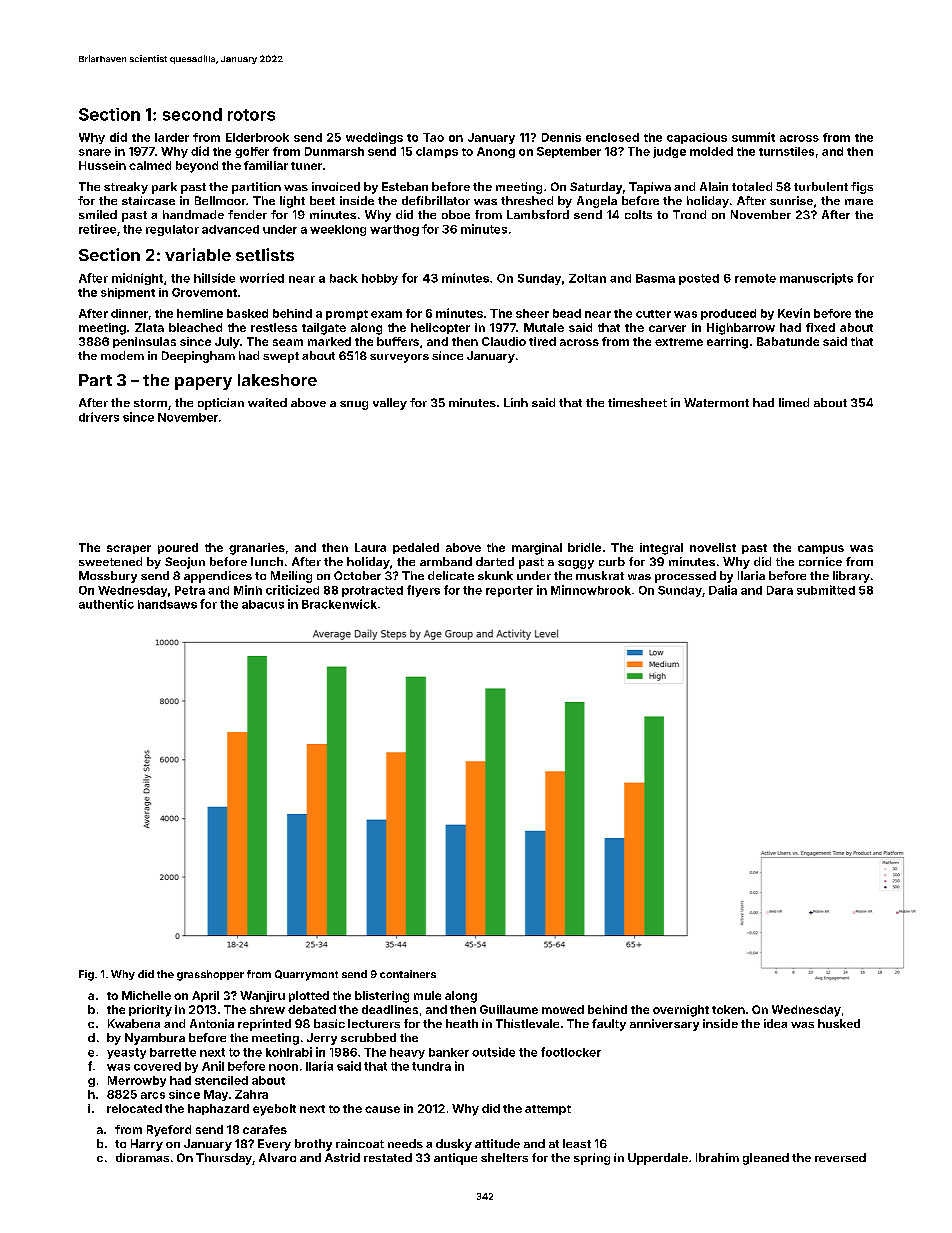 The image size is (952, 1233). What do you see at coordinates (681, 1011) in the screenshot?
I see `overnight` at bounding box center [681, 1011].
